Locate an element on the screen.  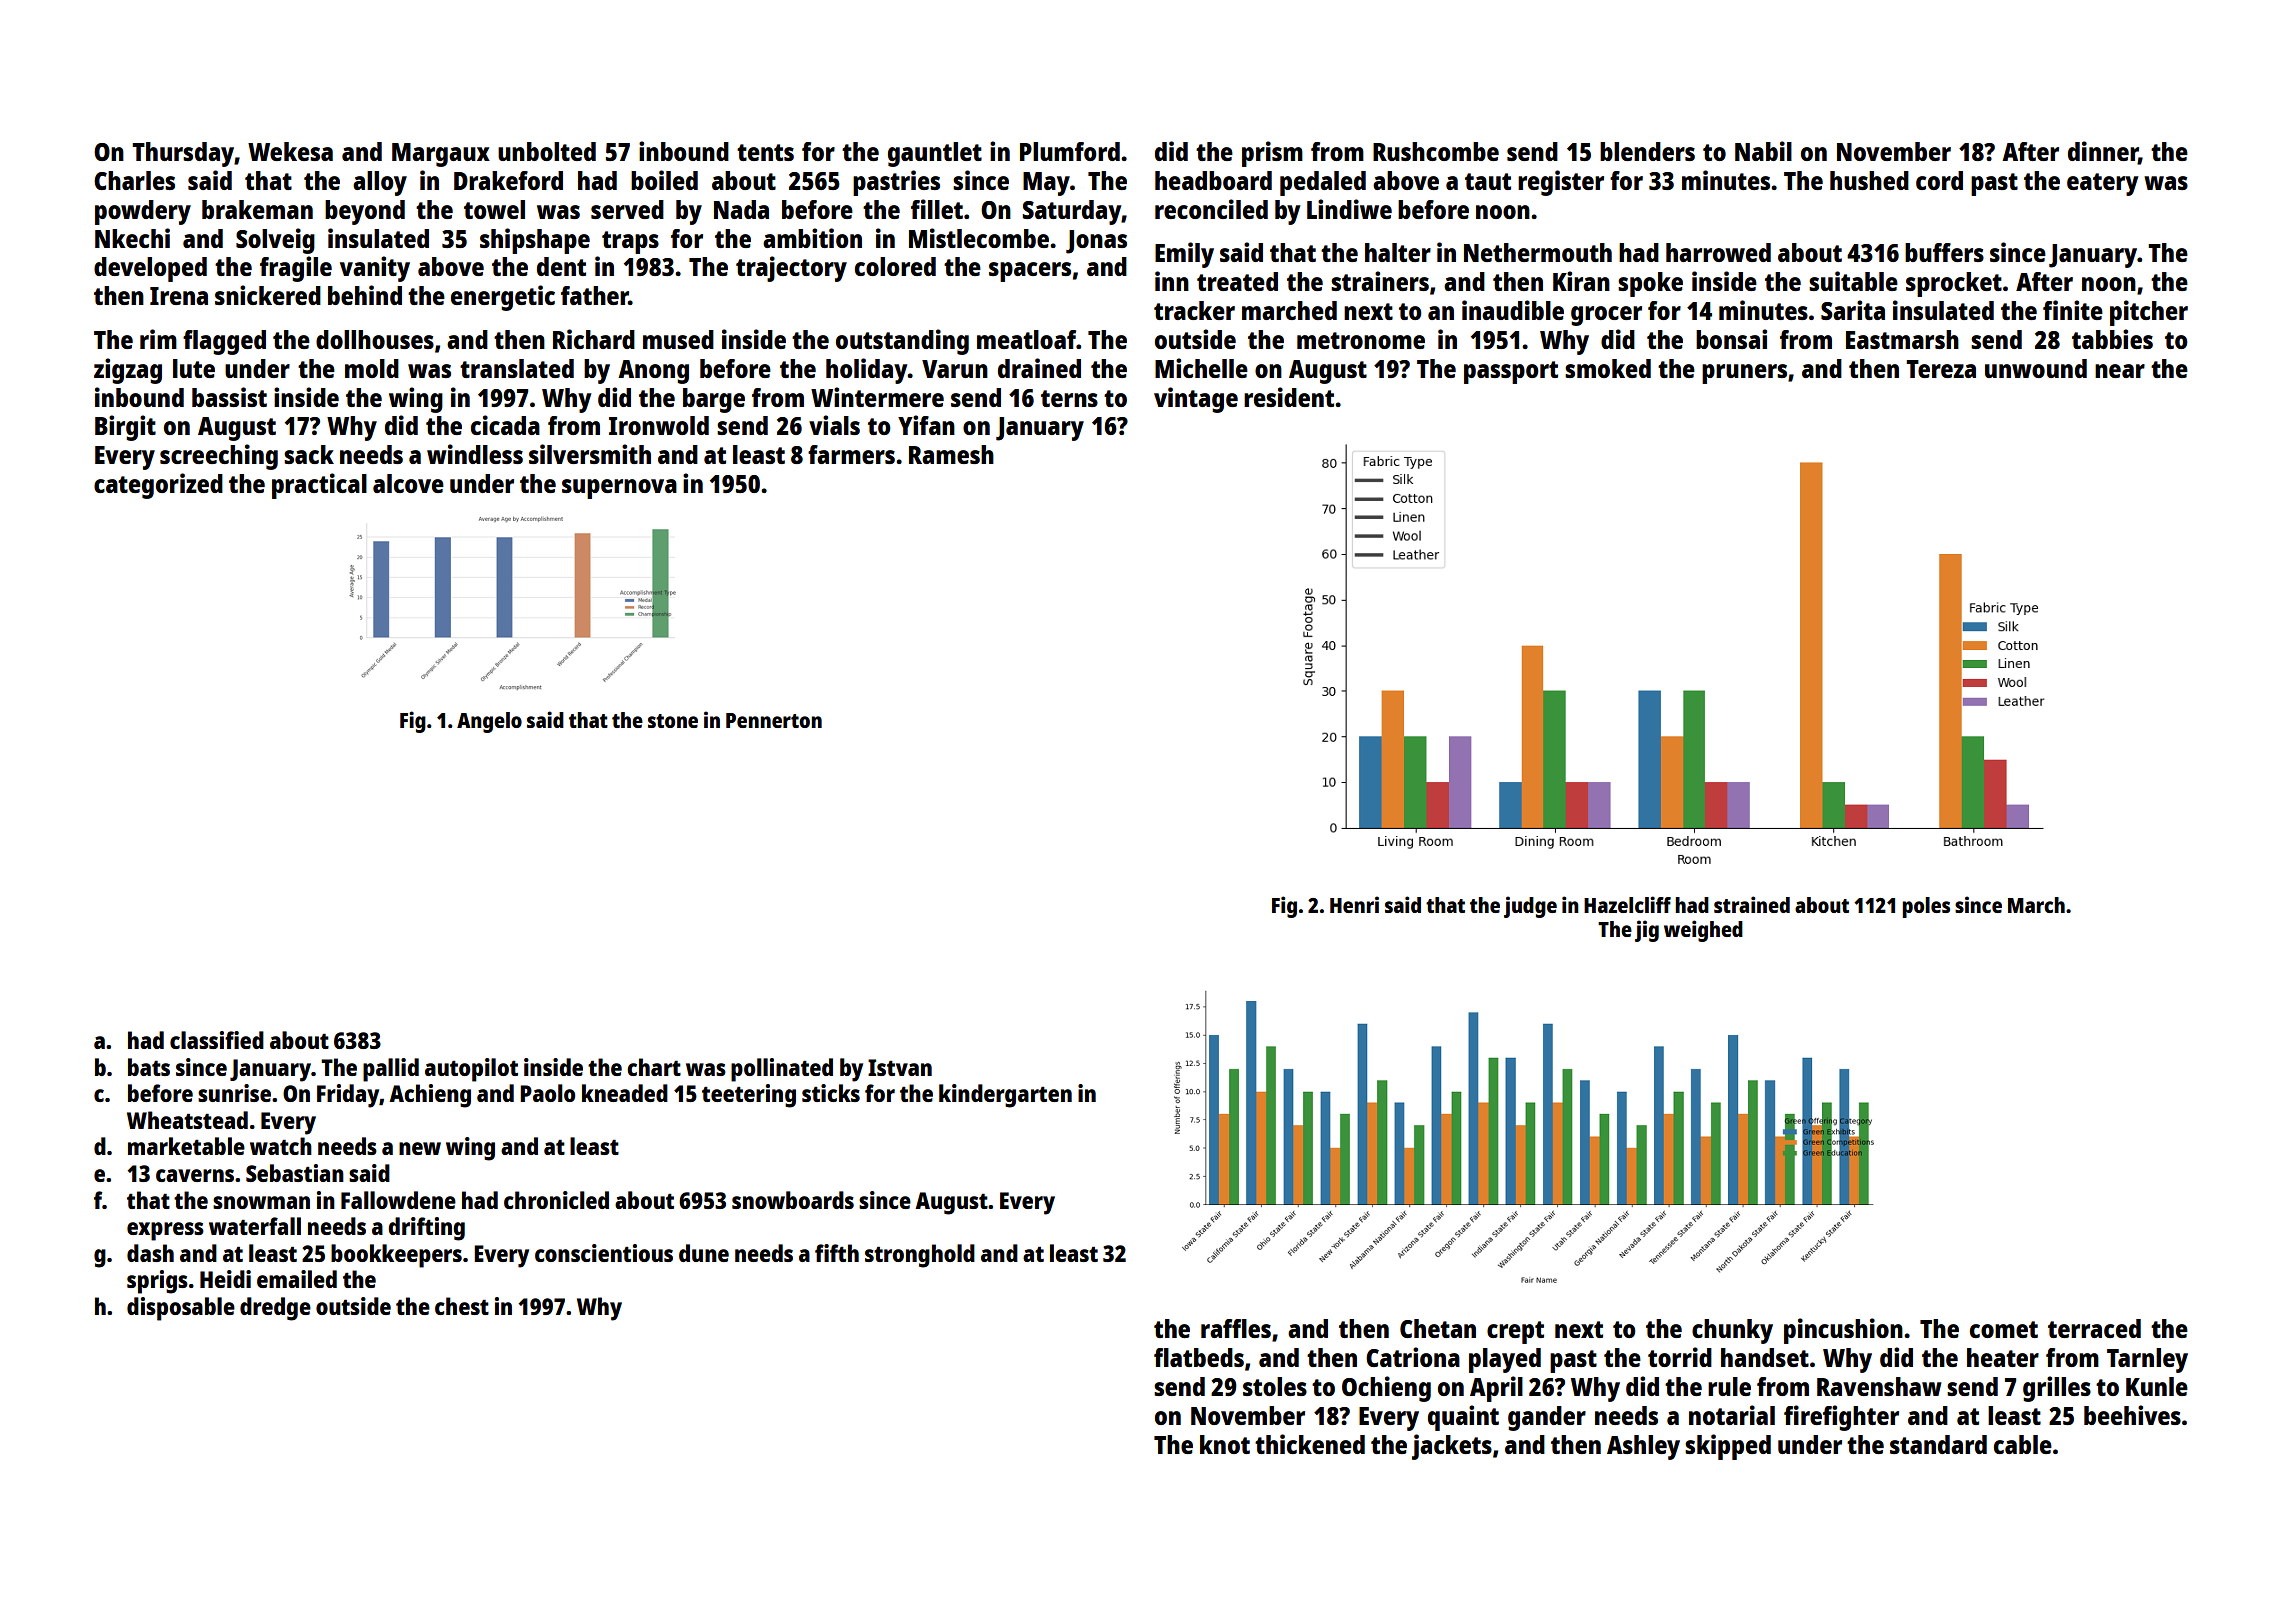
categorized is located at coordinates (158, 486).
